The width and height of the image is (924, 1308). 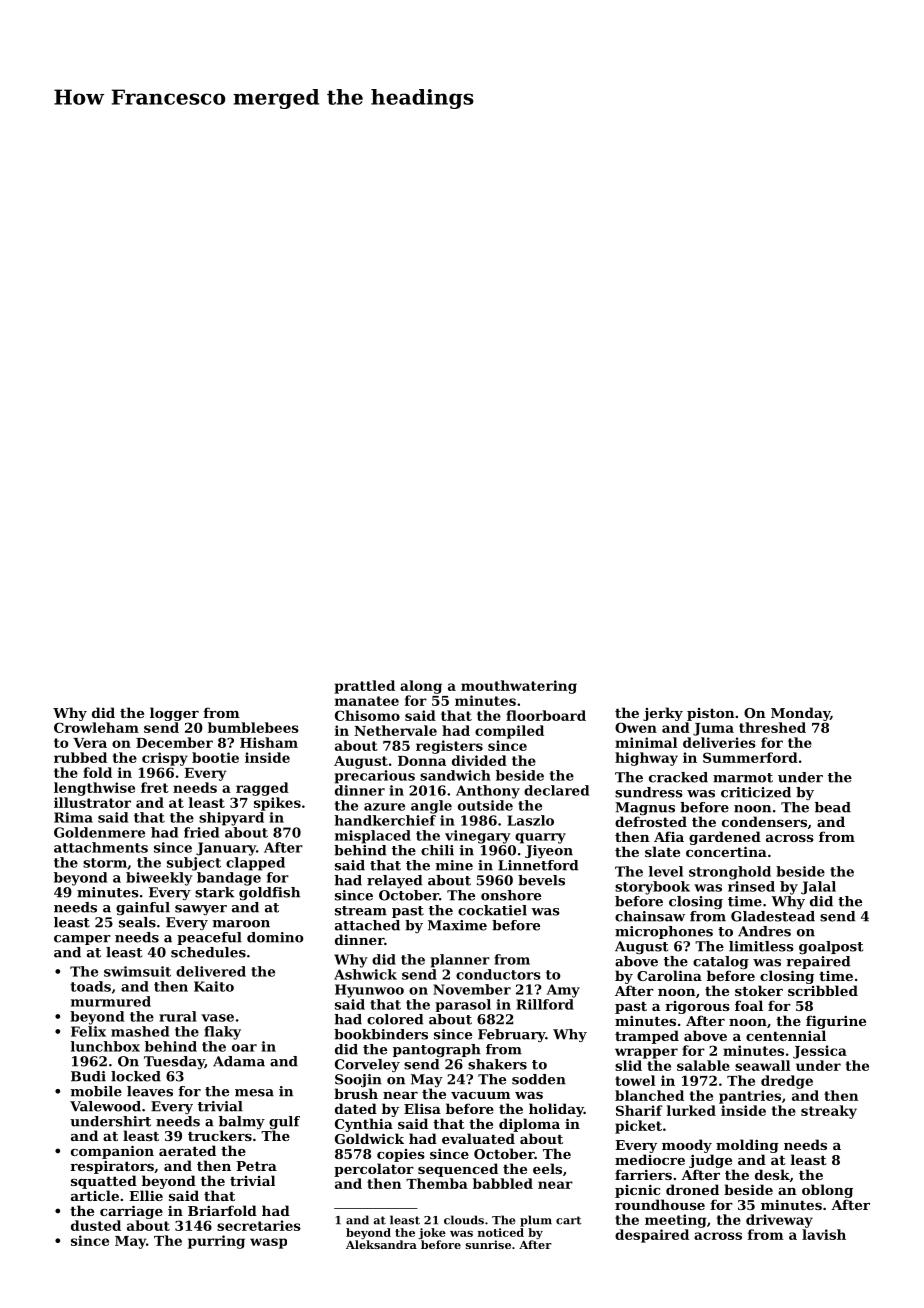 What do you see at coordinates (646, 1053) in the image?
I see `wrapper` at bounding box center [646, 1053].
